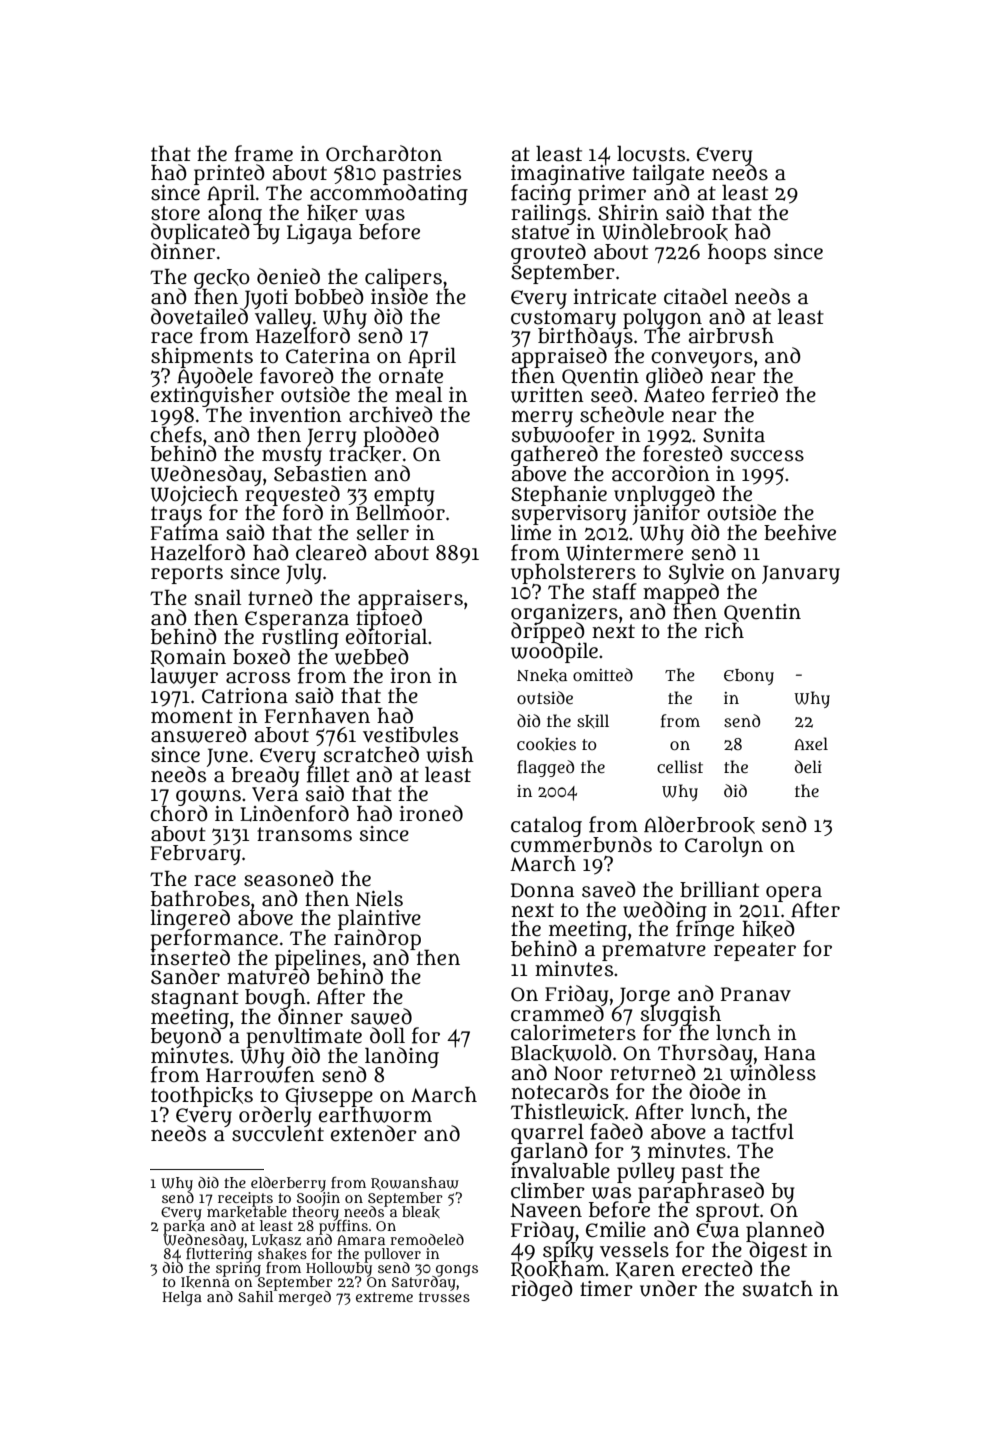  I want to click on frame, so click(264, 153).
